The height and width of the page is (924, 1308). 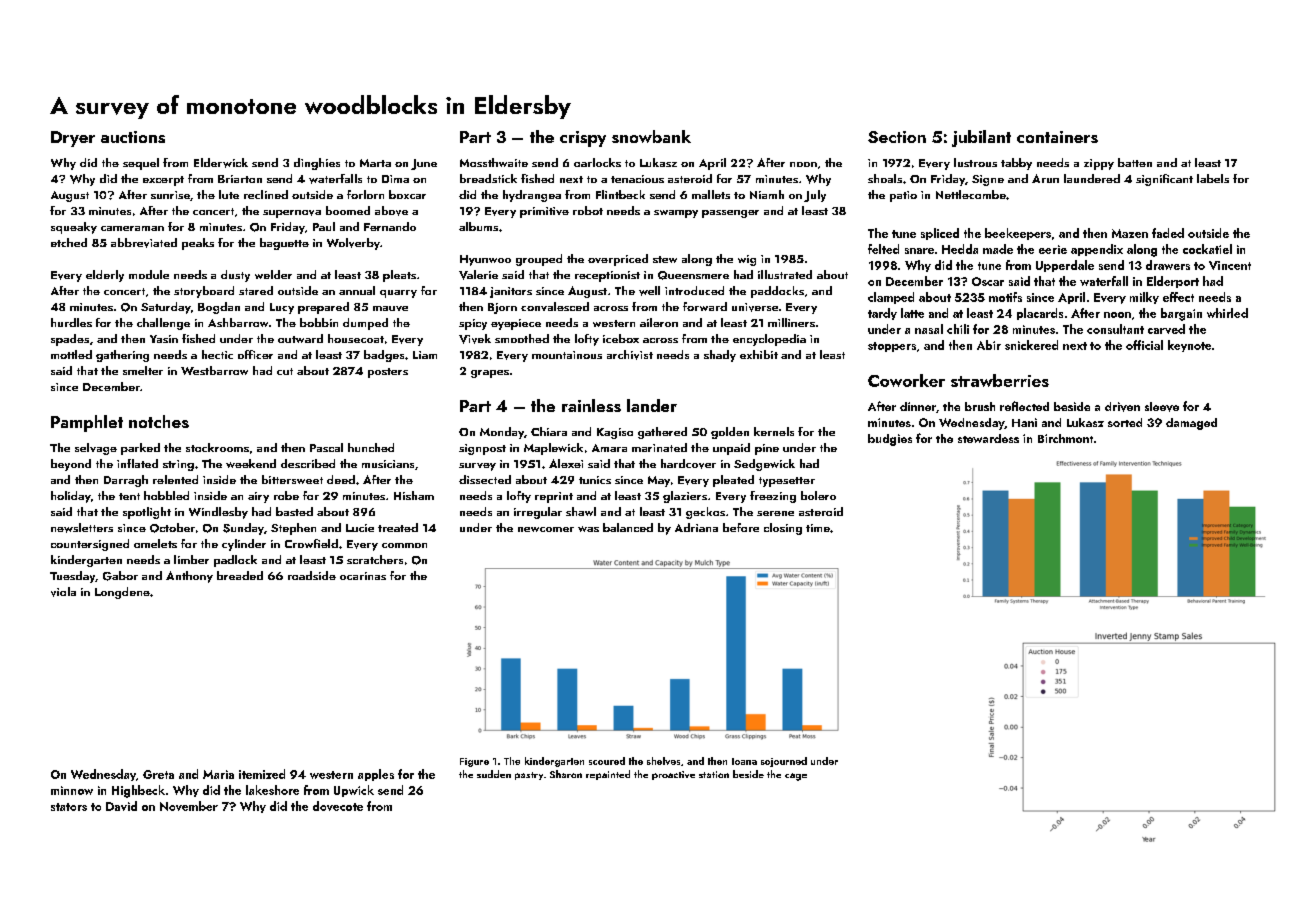 I want to click on closing, so click(x=783, y=529).
